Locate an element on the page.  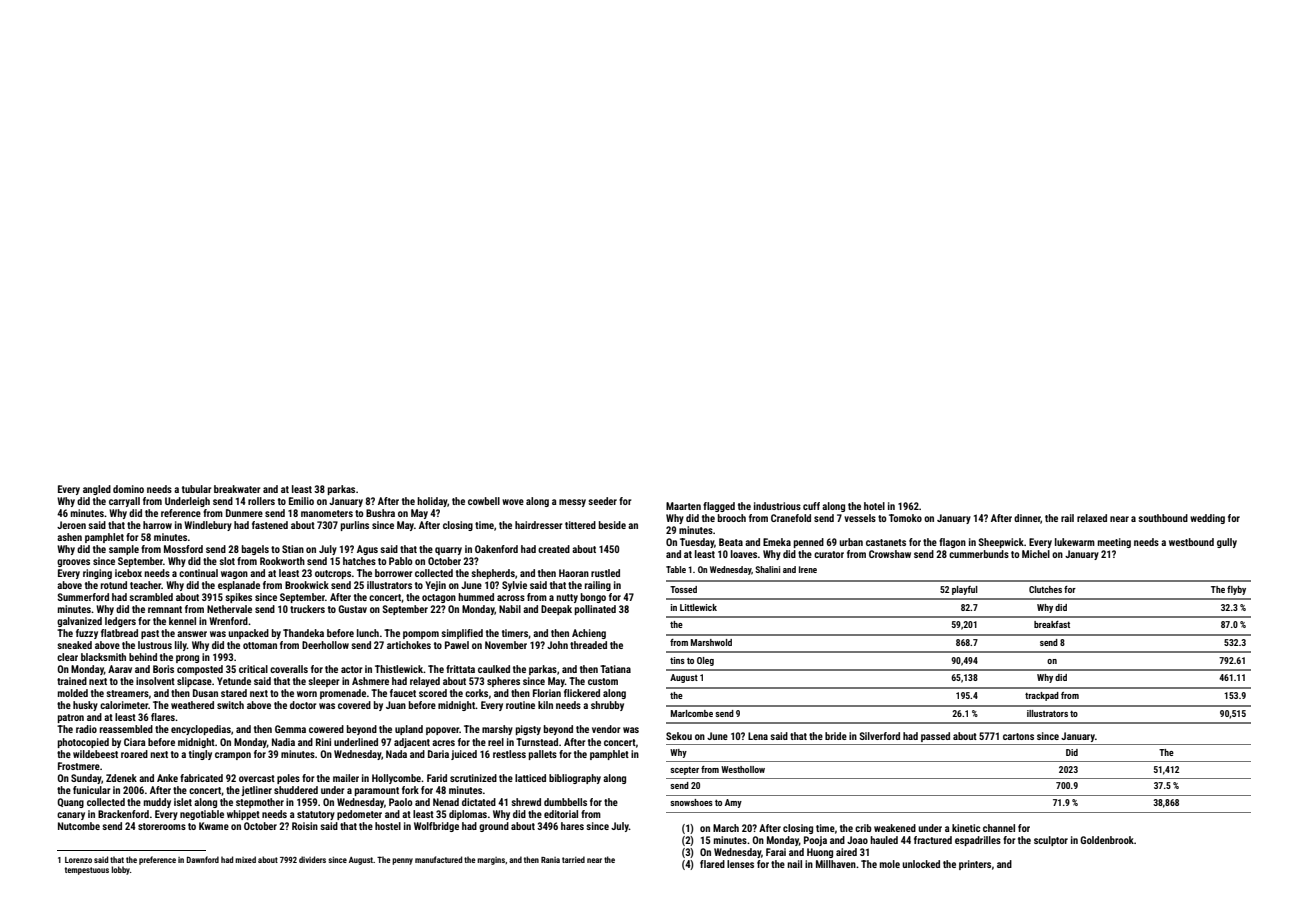
lenses is located at coordinates (740, 864).
